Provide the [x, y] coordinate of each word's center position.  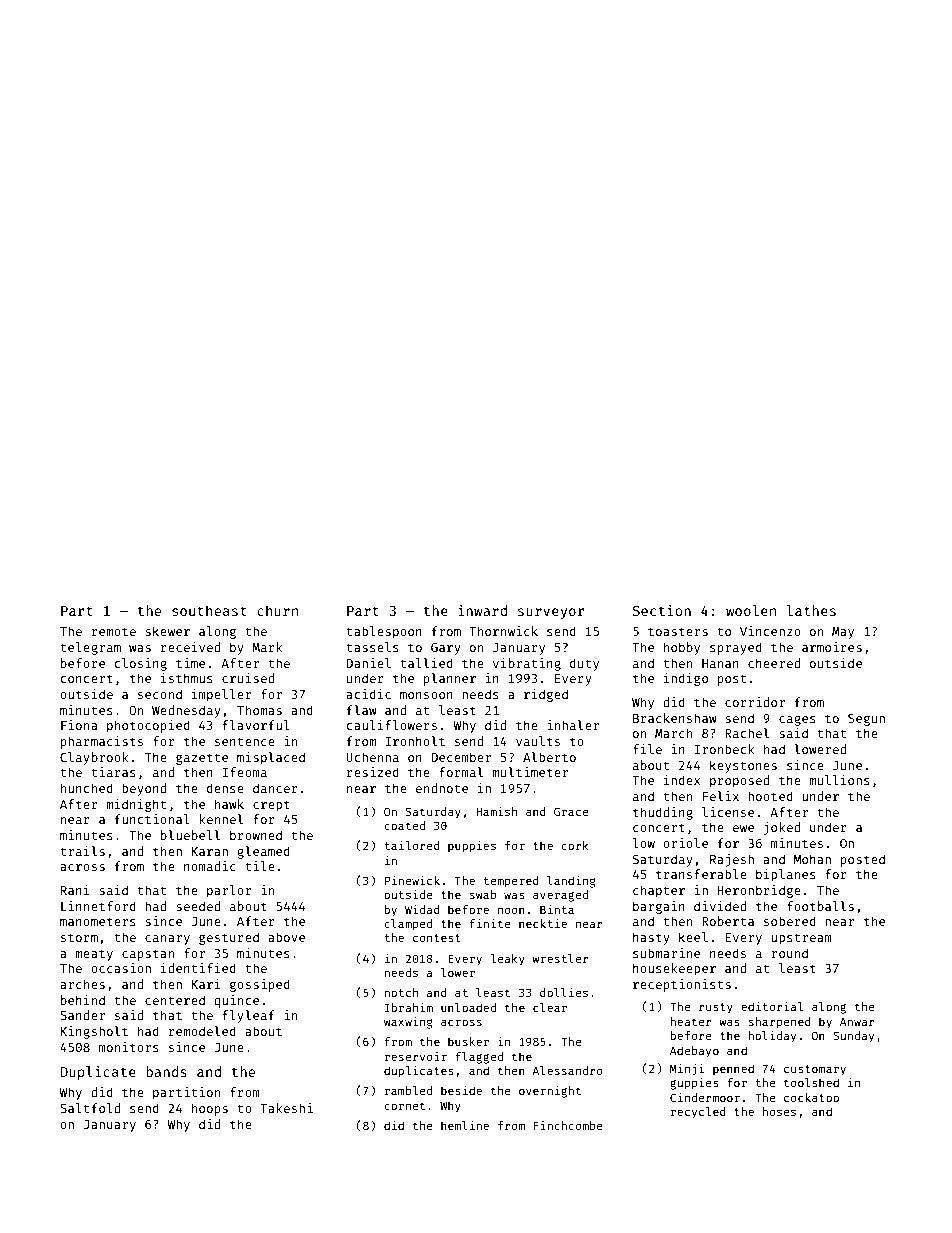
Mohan [812, 859]
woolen [751, 610]
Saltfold [90, 1108]
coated [404, 825]
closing [141, 664]
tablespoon [384, 632]
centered [175, 1000]
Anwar [857, 1021]
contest [437, 938]
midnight [136, 805]
